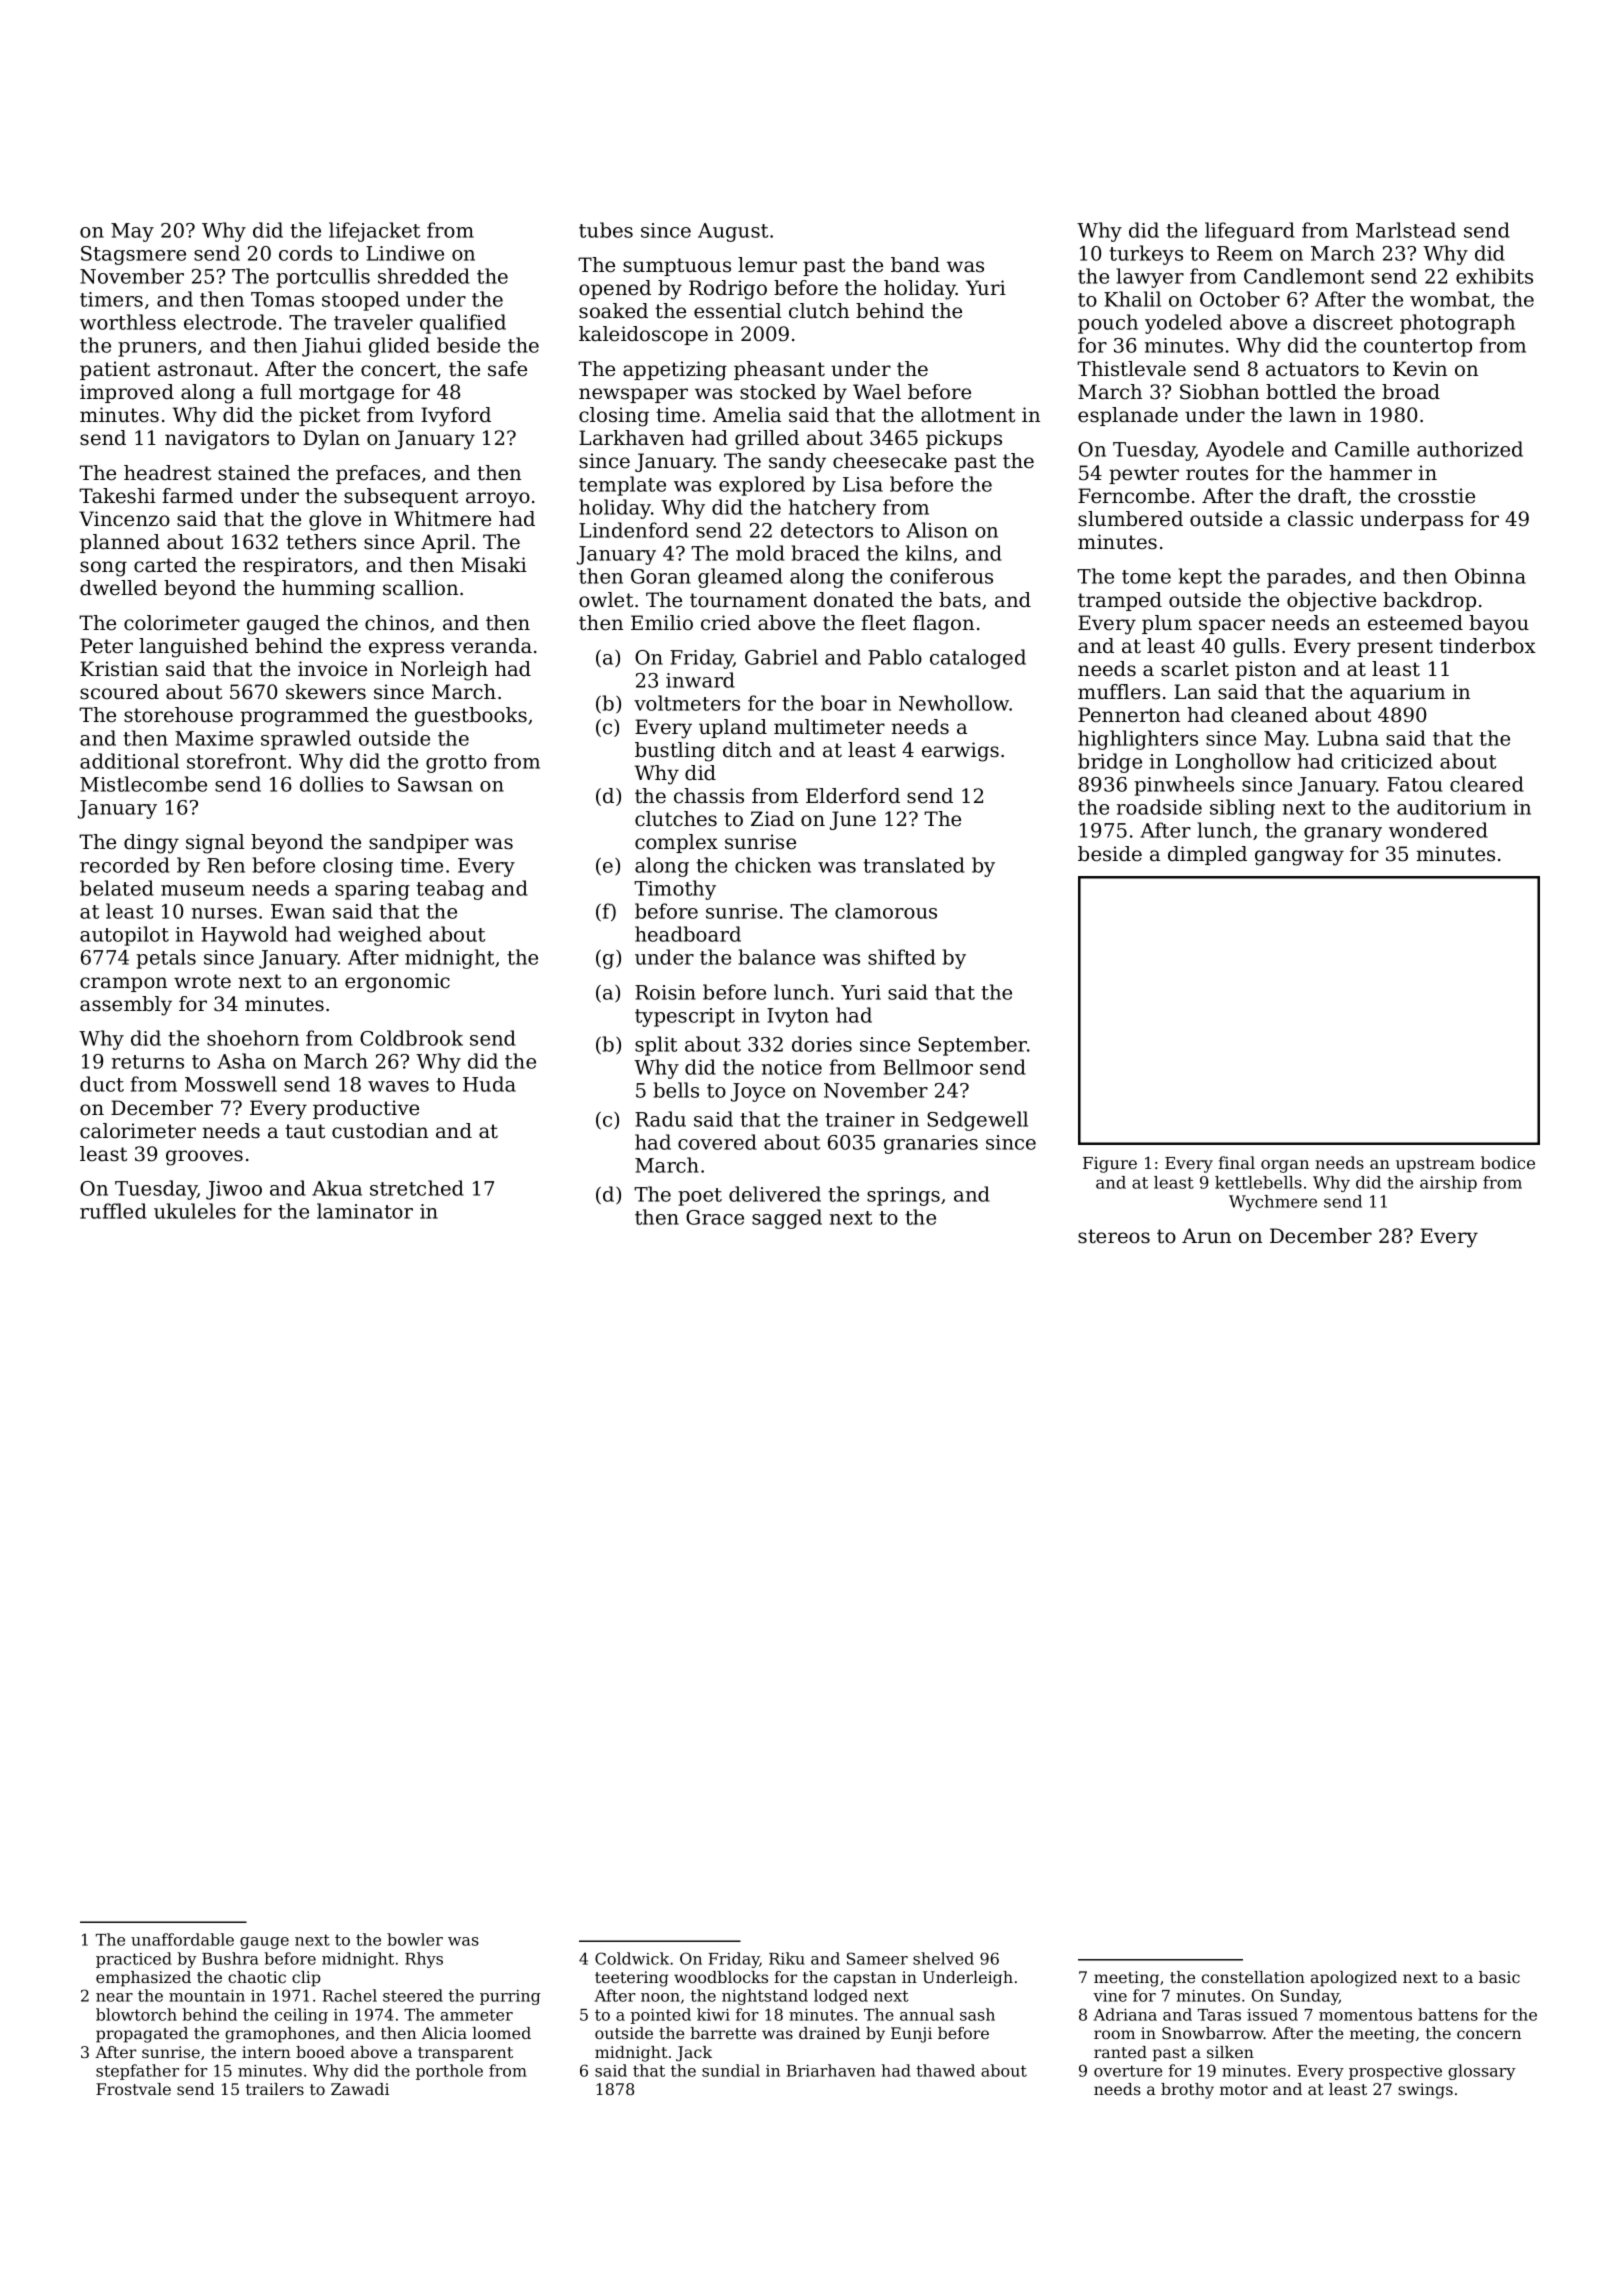 The height and width of the screenshot is (2292, 1620). I want to click on final, so click(1237, 1162).
